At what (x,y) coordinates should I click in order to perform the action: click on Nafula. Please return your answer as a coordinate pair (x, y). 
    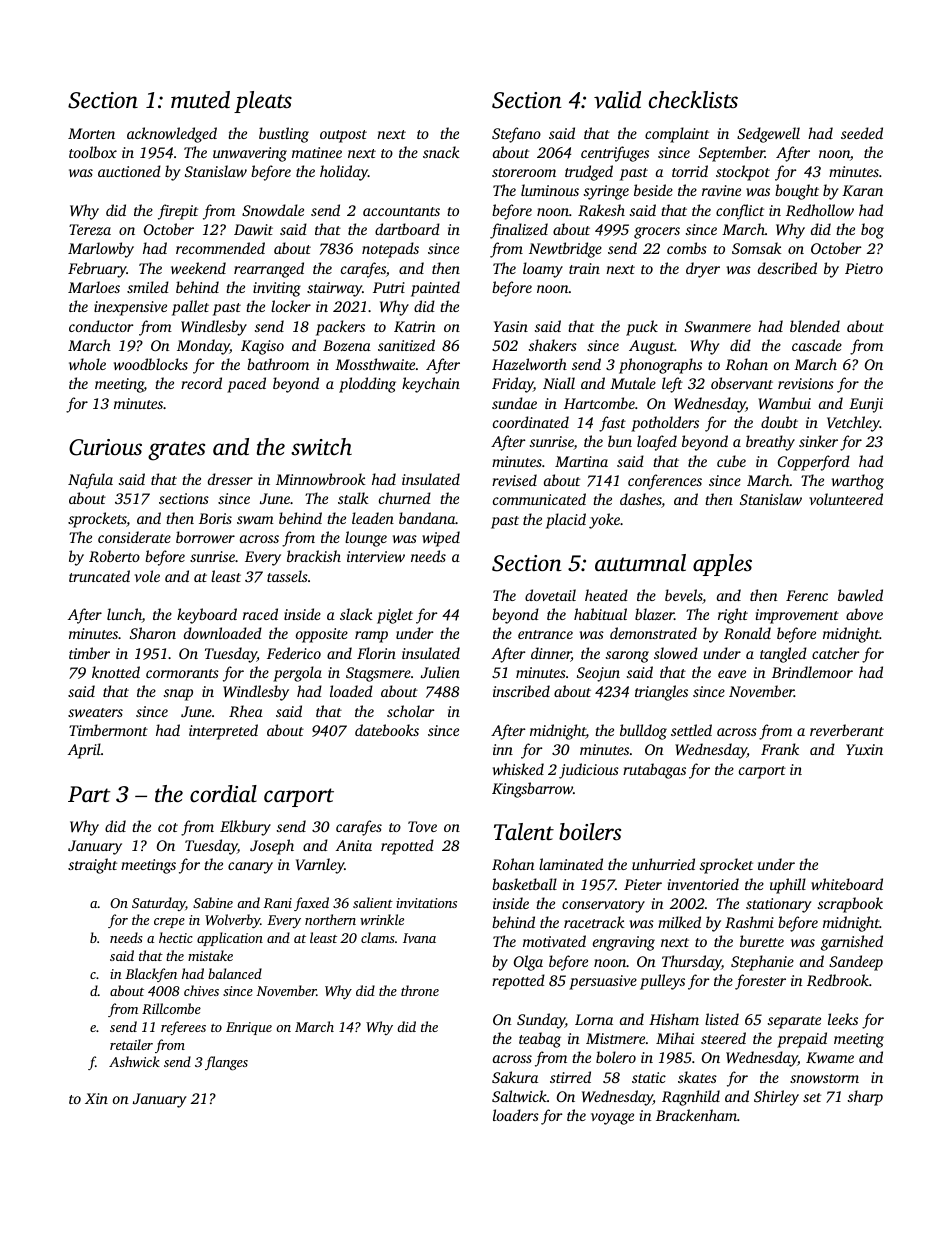
    Looking at the image, I should click on (90, 481).
